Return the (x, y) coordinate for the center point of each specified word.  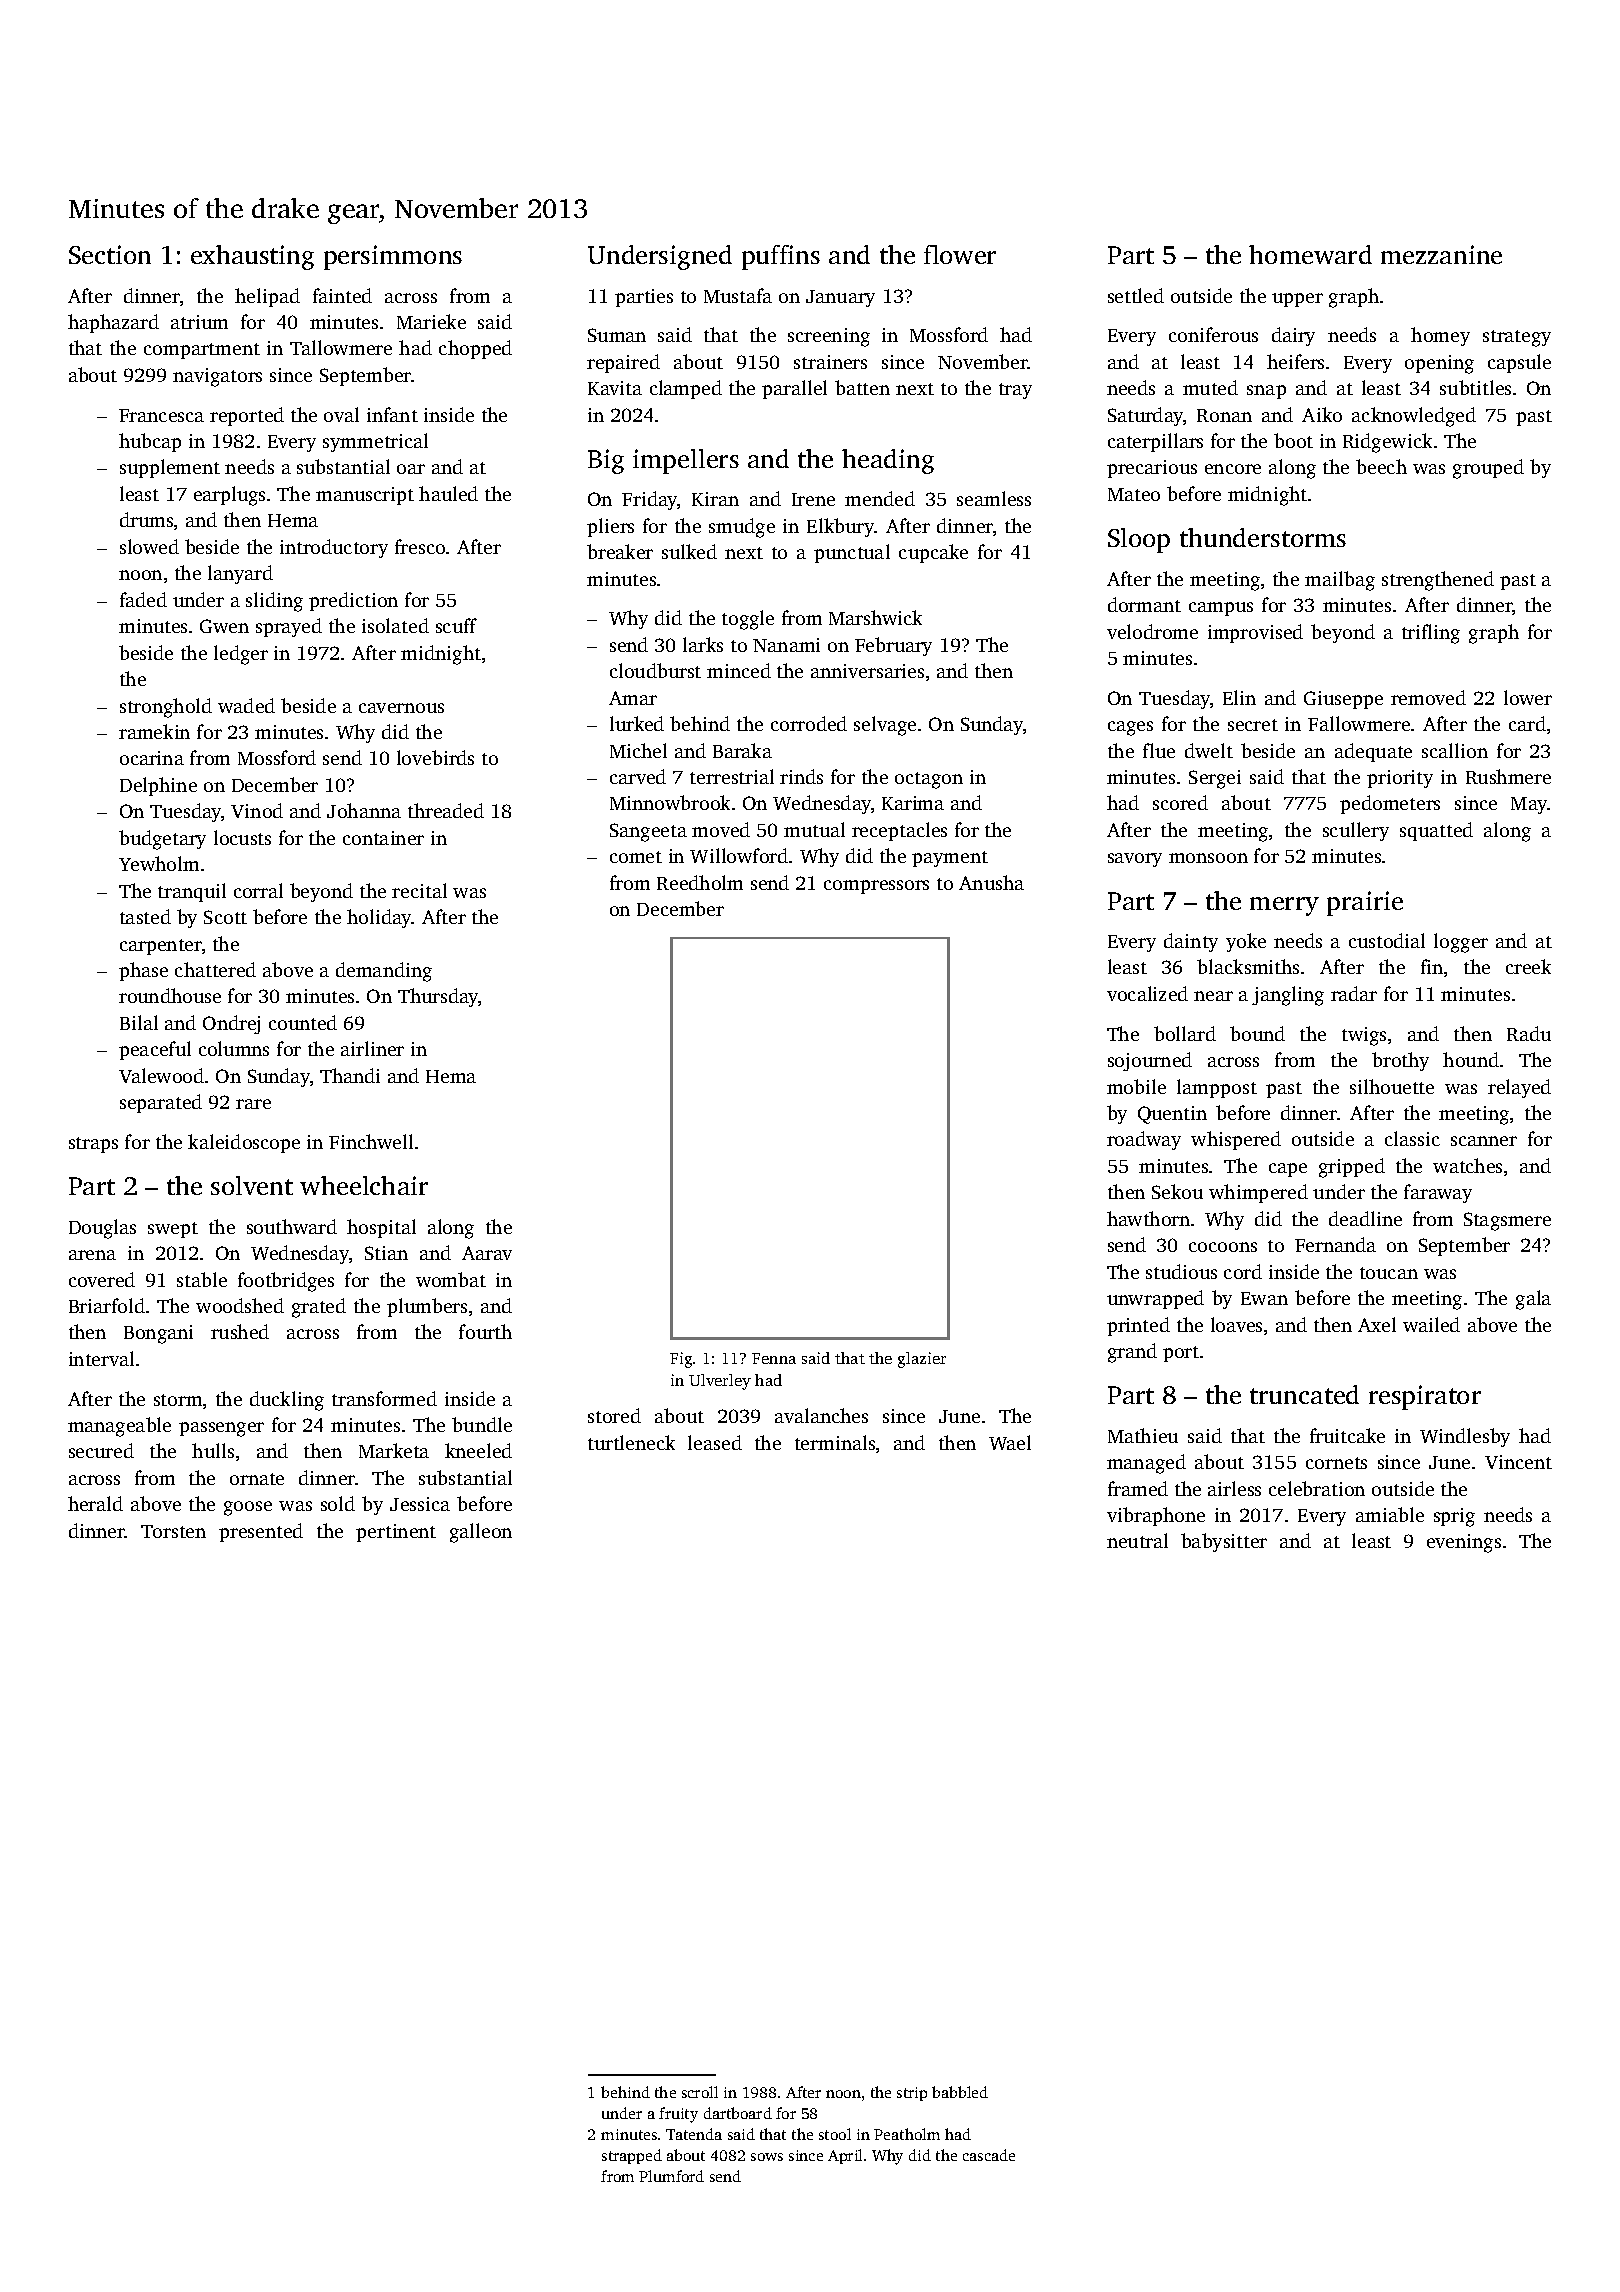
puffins (781, 257)
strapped (632, 2156)
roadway (1144, 1140)
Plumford (671, 2176)
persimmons (393, 257)
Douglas (102, 1229)
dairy (1293, 336)
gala (1533, 1300)
